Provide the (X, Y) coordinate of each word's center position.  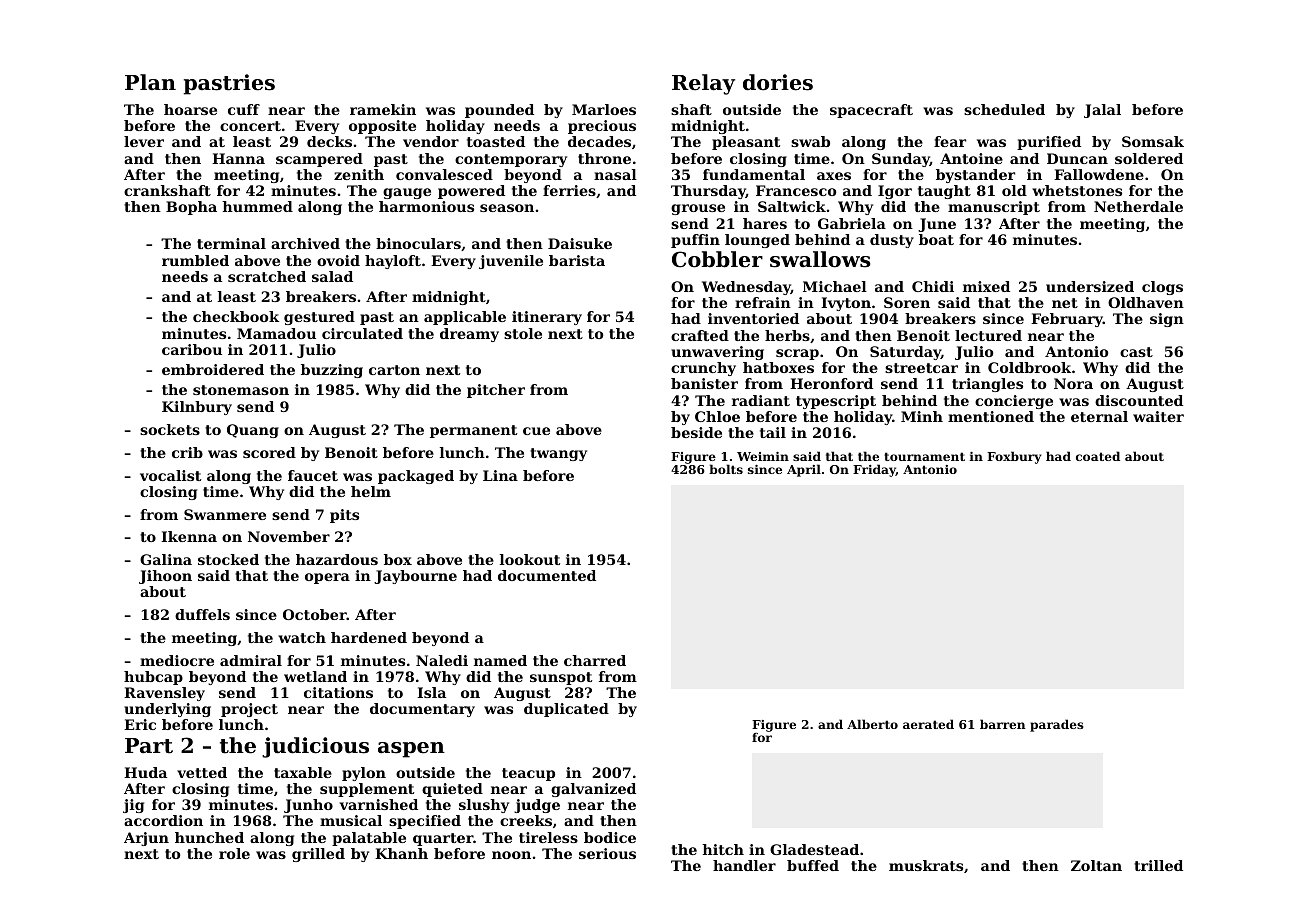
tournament (924, 456)
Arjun (146, 839)
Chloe (717, 416)
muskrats (926, 865)
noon (511, 855)
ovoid (338, 260)
